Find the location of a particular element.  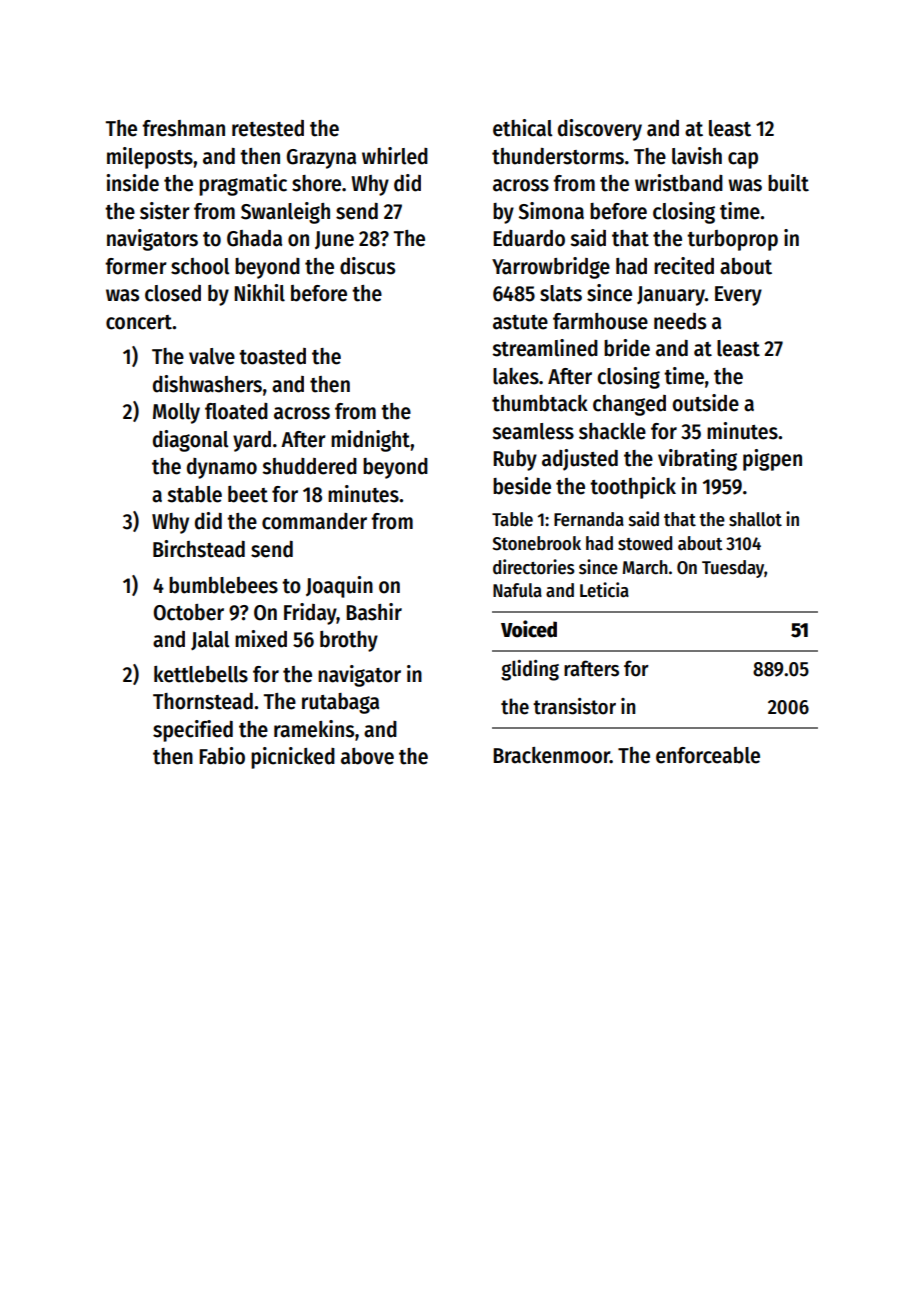

picnicked is located at coordinates (293, 758).
